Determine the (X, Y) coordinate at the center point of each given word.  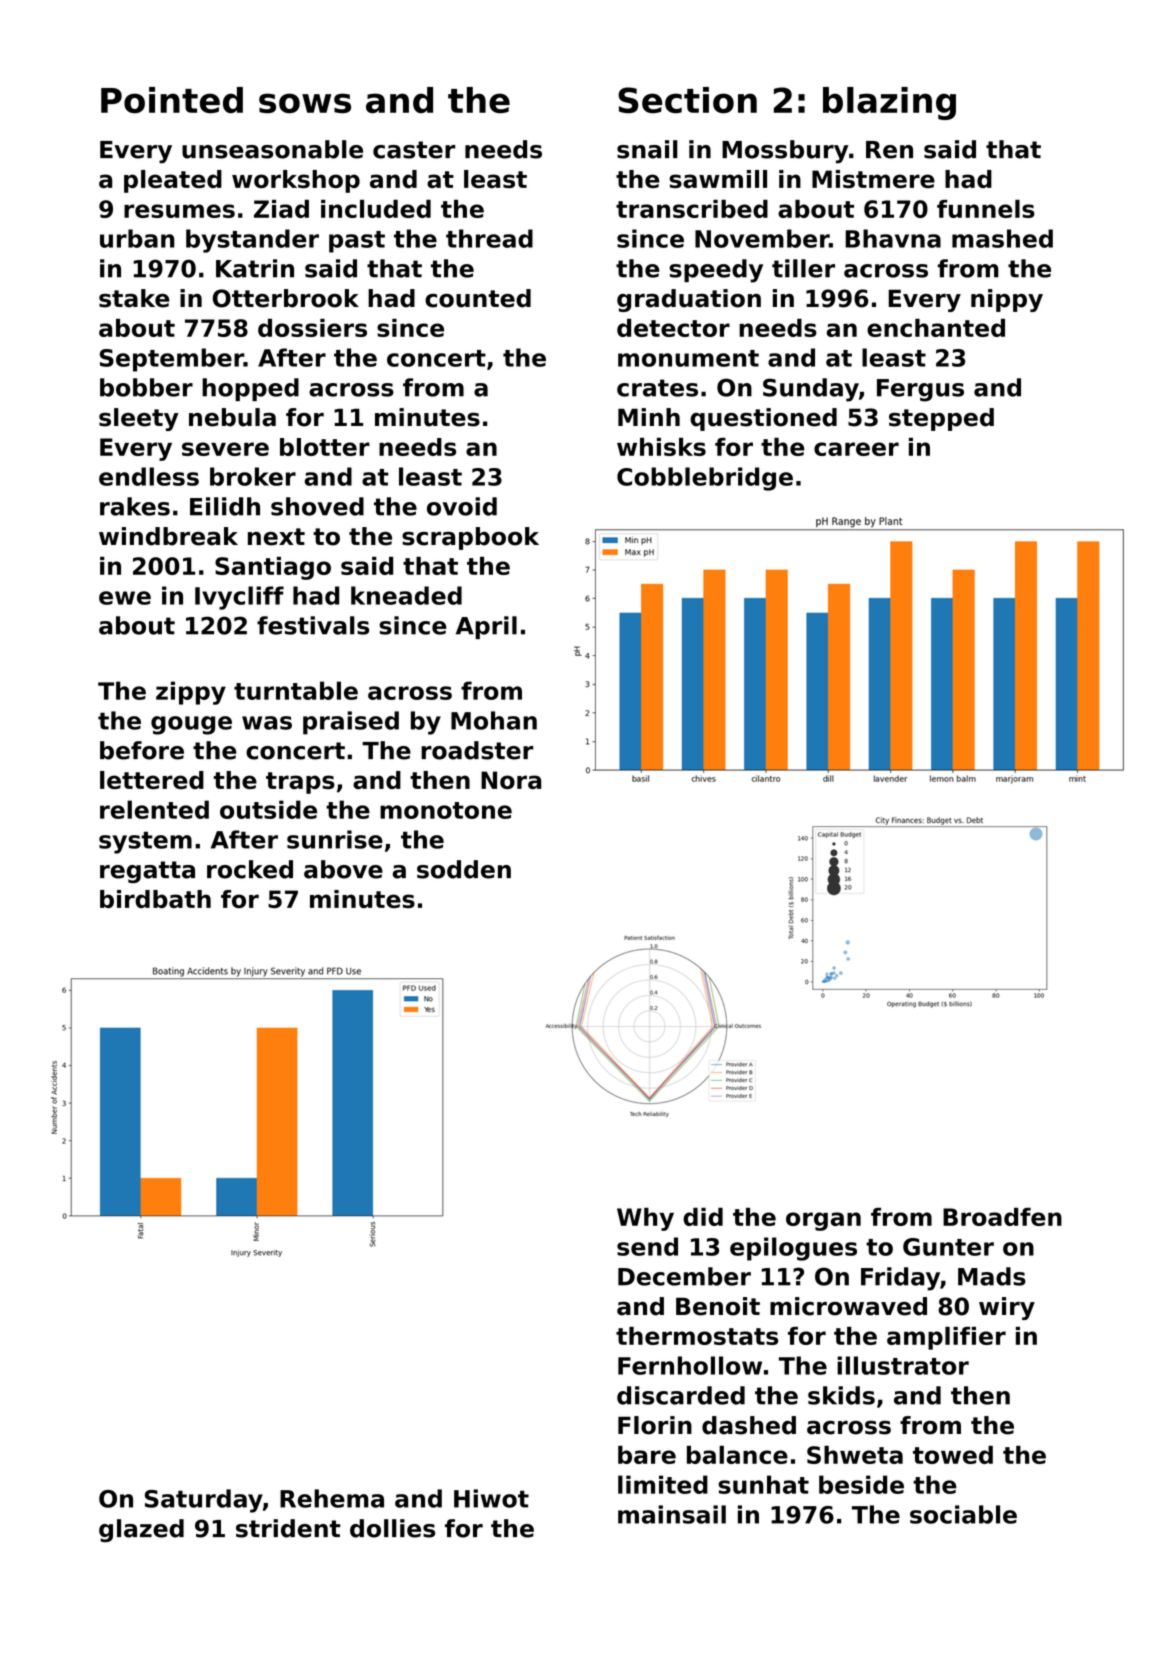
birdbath (155, 899)
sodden (464, 869)
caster (414, 150)
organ (823, 1221)
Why (645, 1219)
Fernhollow (690, 1365)
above (343, 869)
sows (305, 103)
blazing (889, 103)
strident (288, 1528)
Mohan (494, 720)
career (856, 449)
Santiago (273, 568)
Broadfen (1002, 1217)
